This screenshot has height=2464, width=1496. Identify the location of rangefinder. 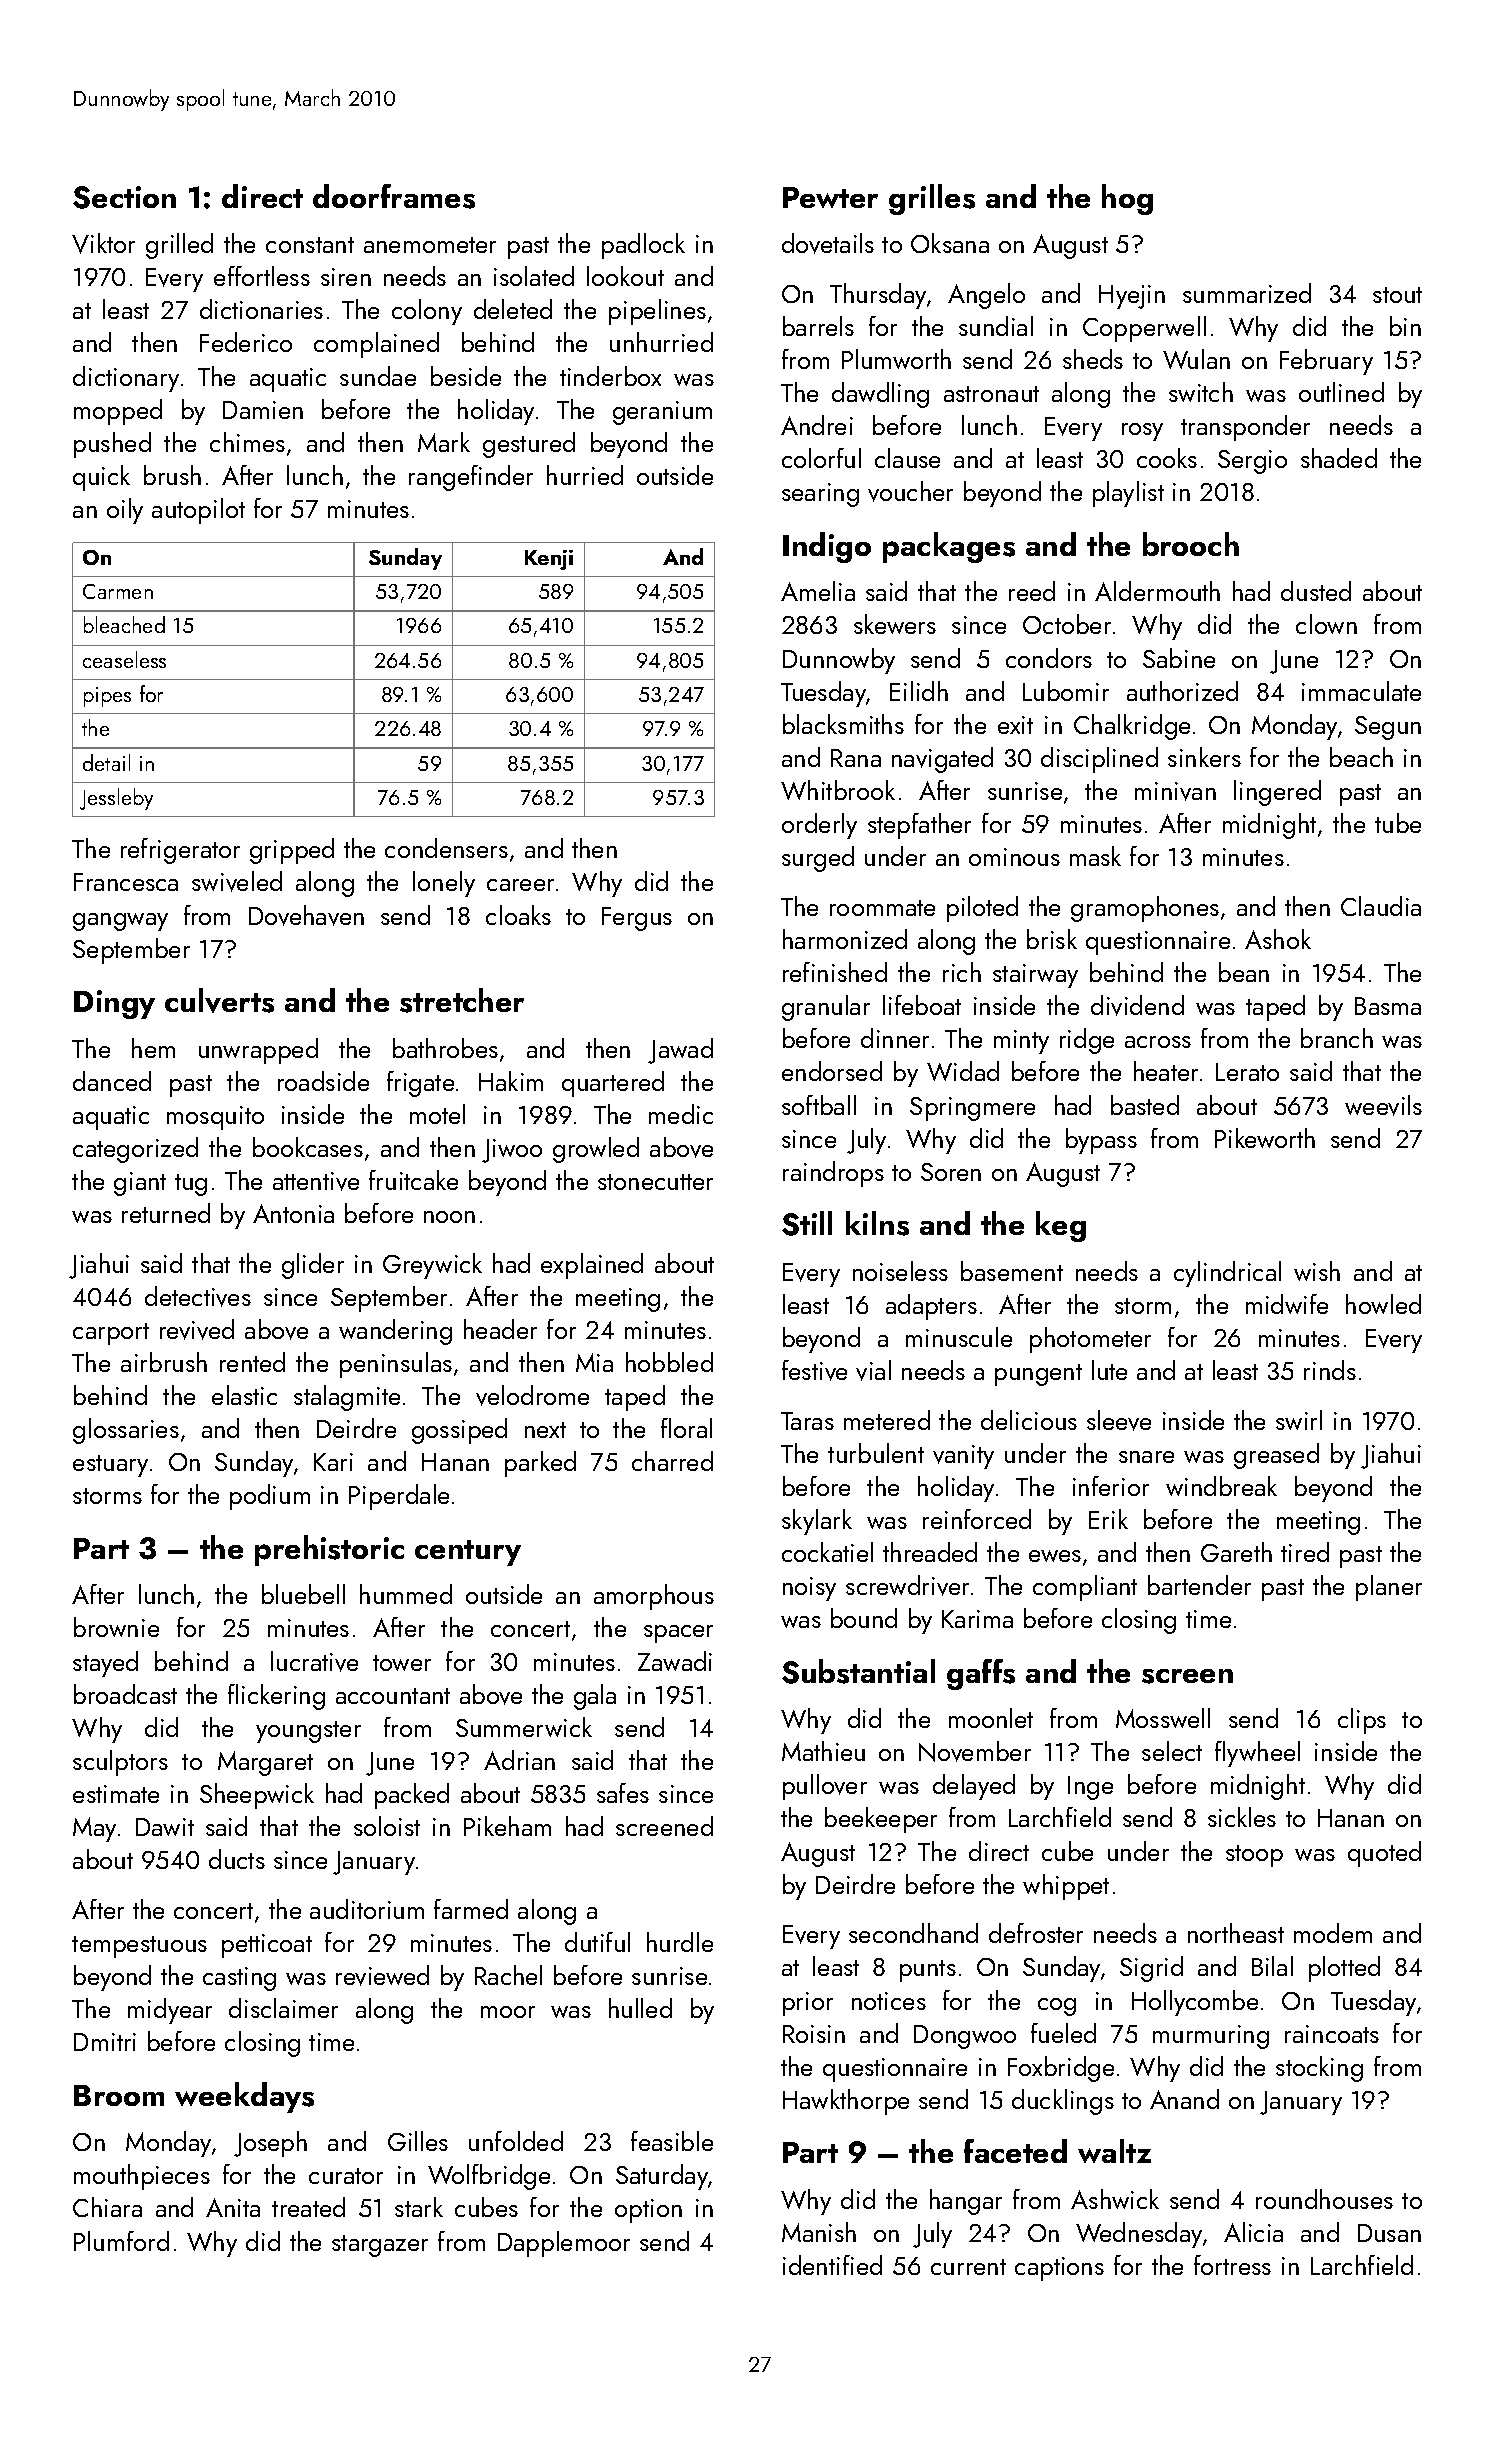
(471, 478).
